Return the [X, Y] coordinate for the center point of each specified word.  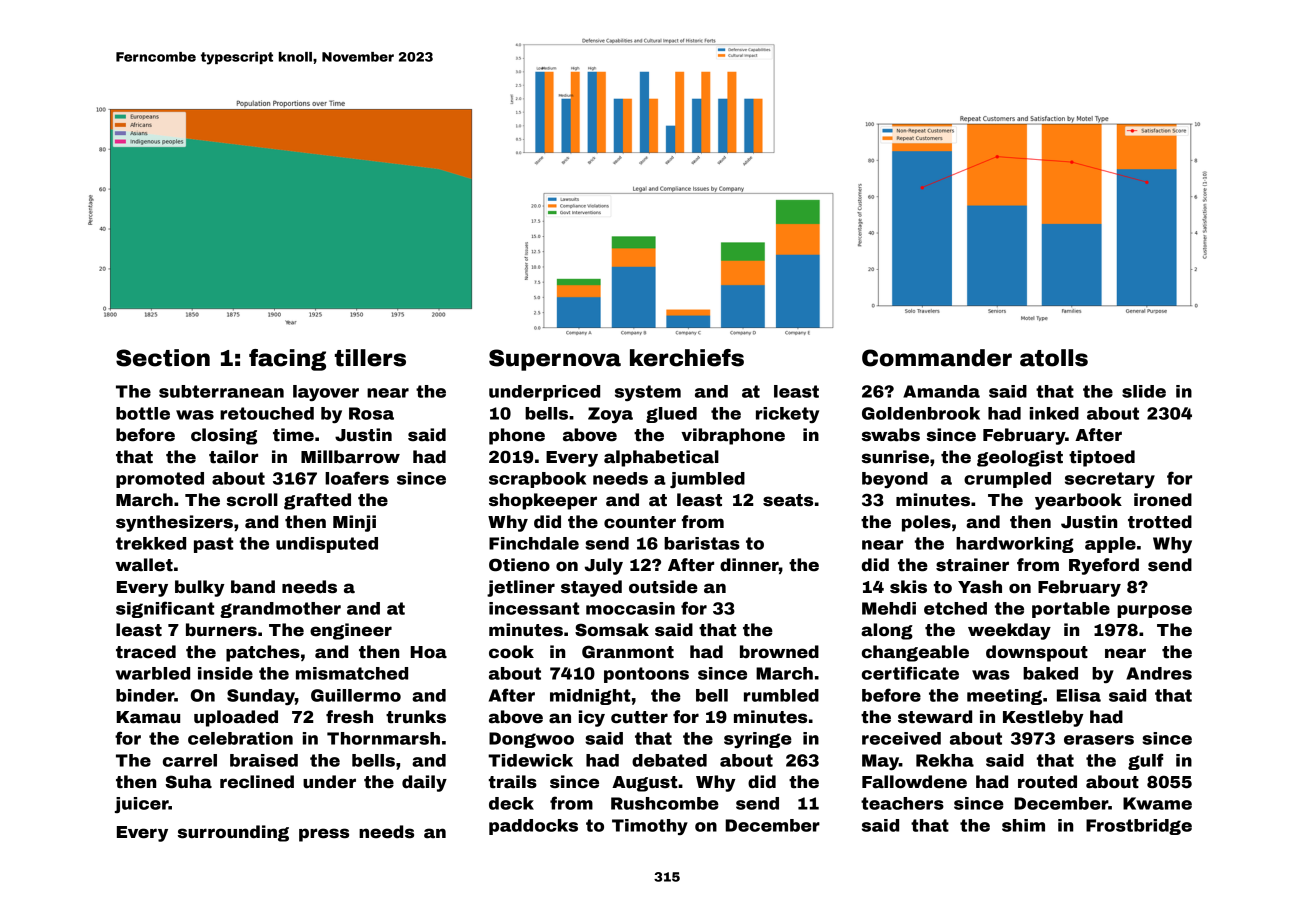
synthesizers [174, 523]
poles [926, 523]
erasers [1099, 740]
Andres [1159, 673]
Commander [937, 358]
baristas [702, 543]
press [324, 835]
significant [165, 609]
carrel [190, 760]
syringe [758, 740]
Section [163, 358]
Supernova [555, 360]
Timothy [650, 827]
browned [779, 652]
